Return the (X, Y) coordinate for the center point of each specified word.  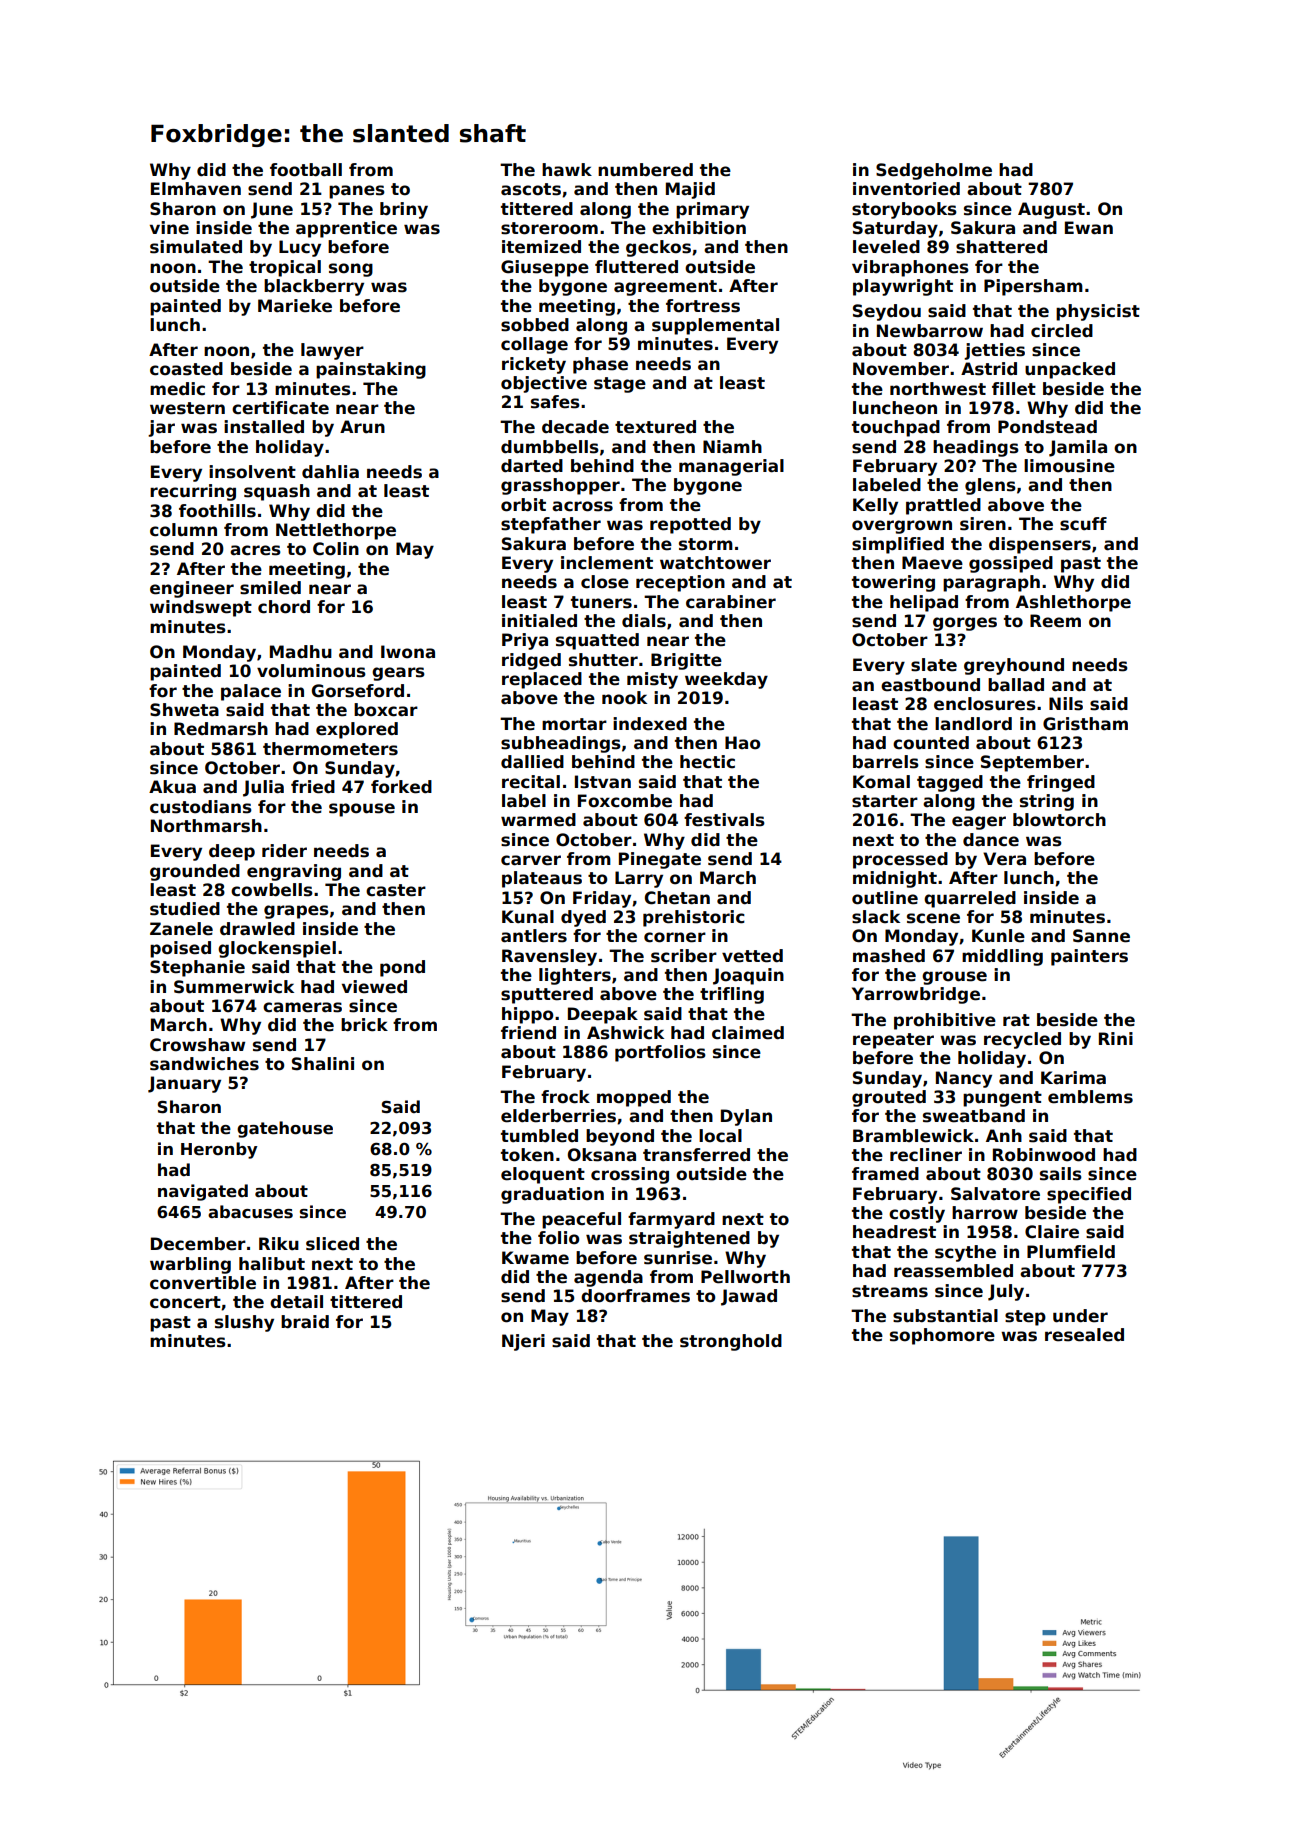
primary (712, 210)
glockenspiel (277, 949)
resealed (1084, 1335)
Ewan (1089, 228)
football (306, 170)
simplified (898, 545)
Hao (742, 743)
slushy (244, 1323)
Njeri (523, 1342)
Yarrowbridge (916, 995)
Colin (336, 549)
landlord (973, 724)
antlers (534, 936)
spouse (362, 810)
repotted (690, 525)
